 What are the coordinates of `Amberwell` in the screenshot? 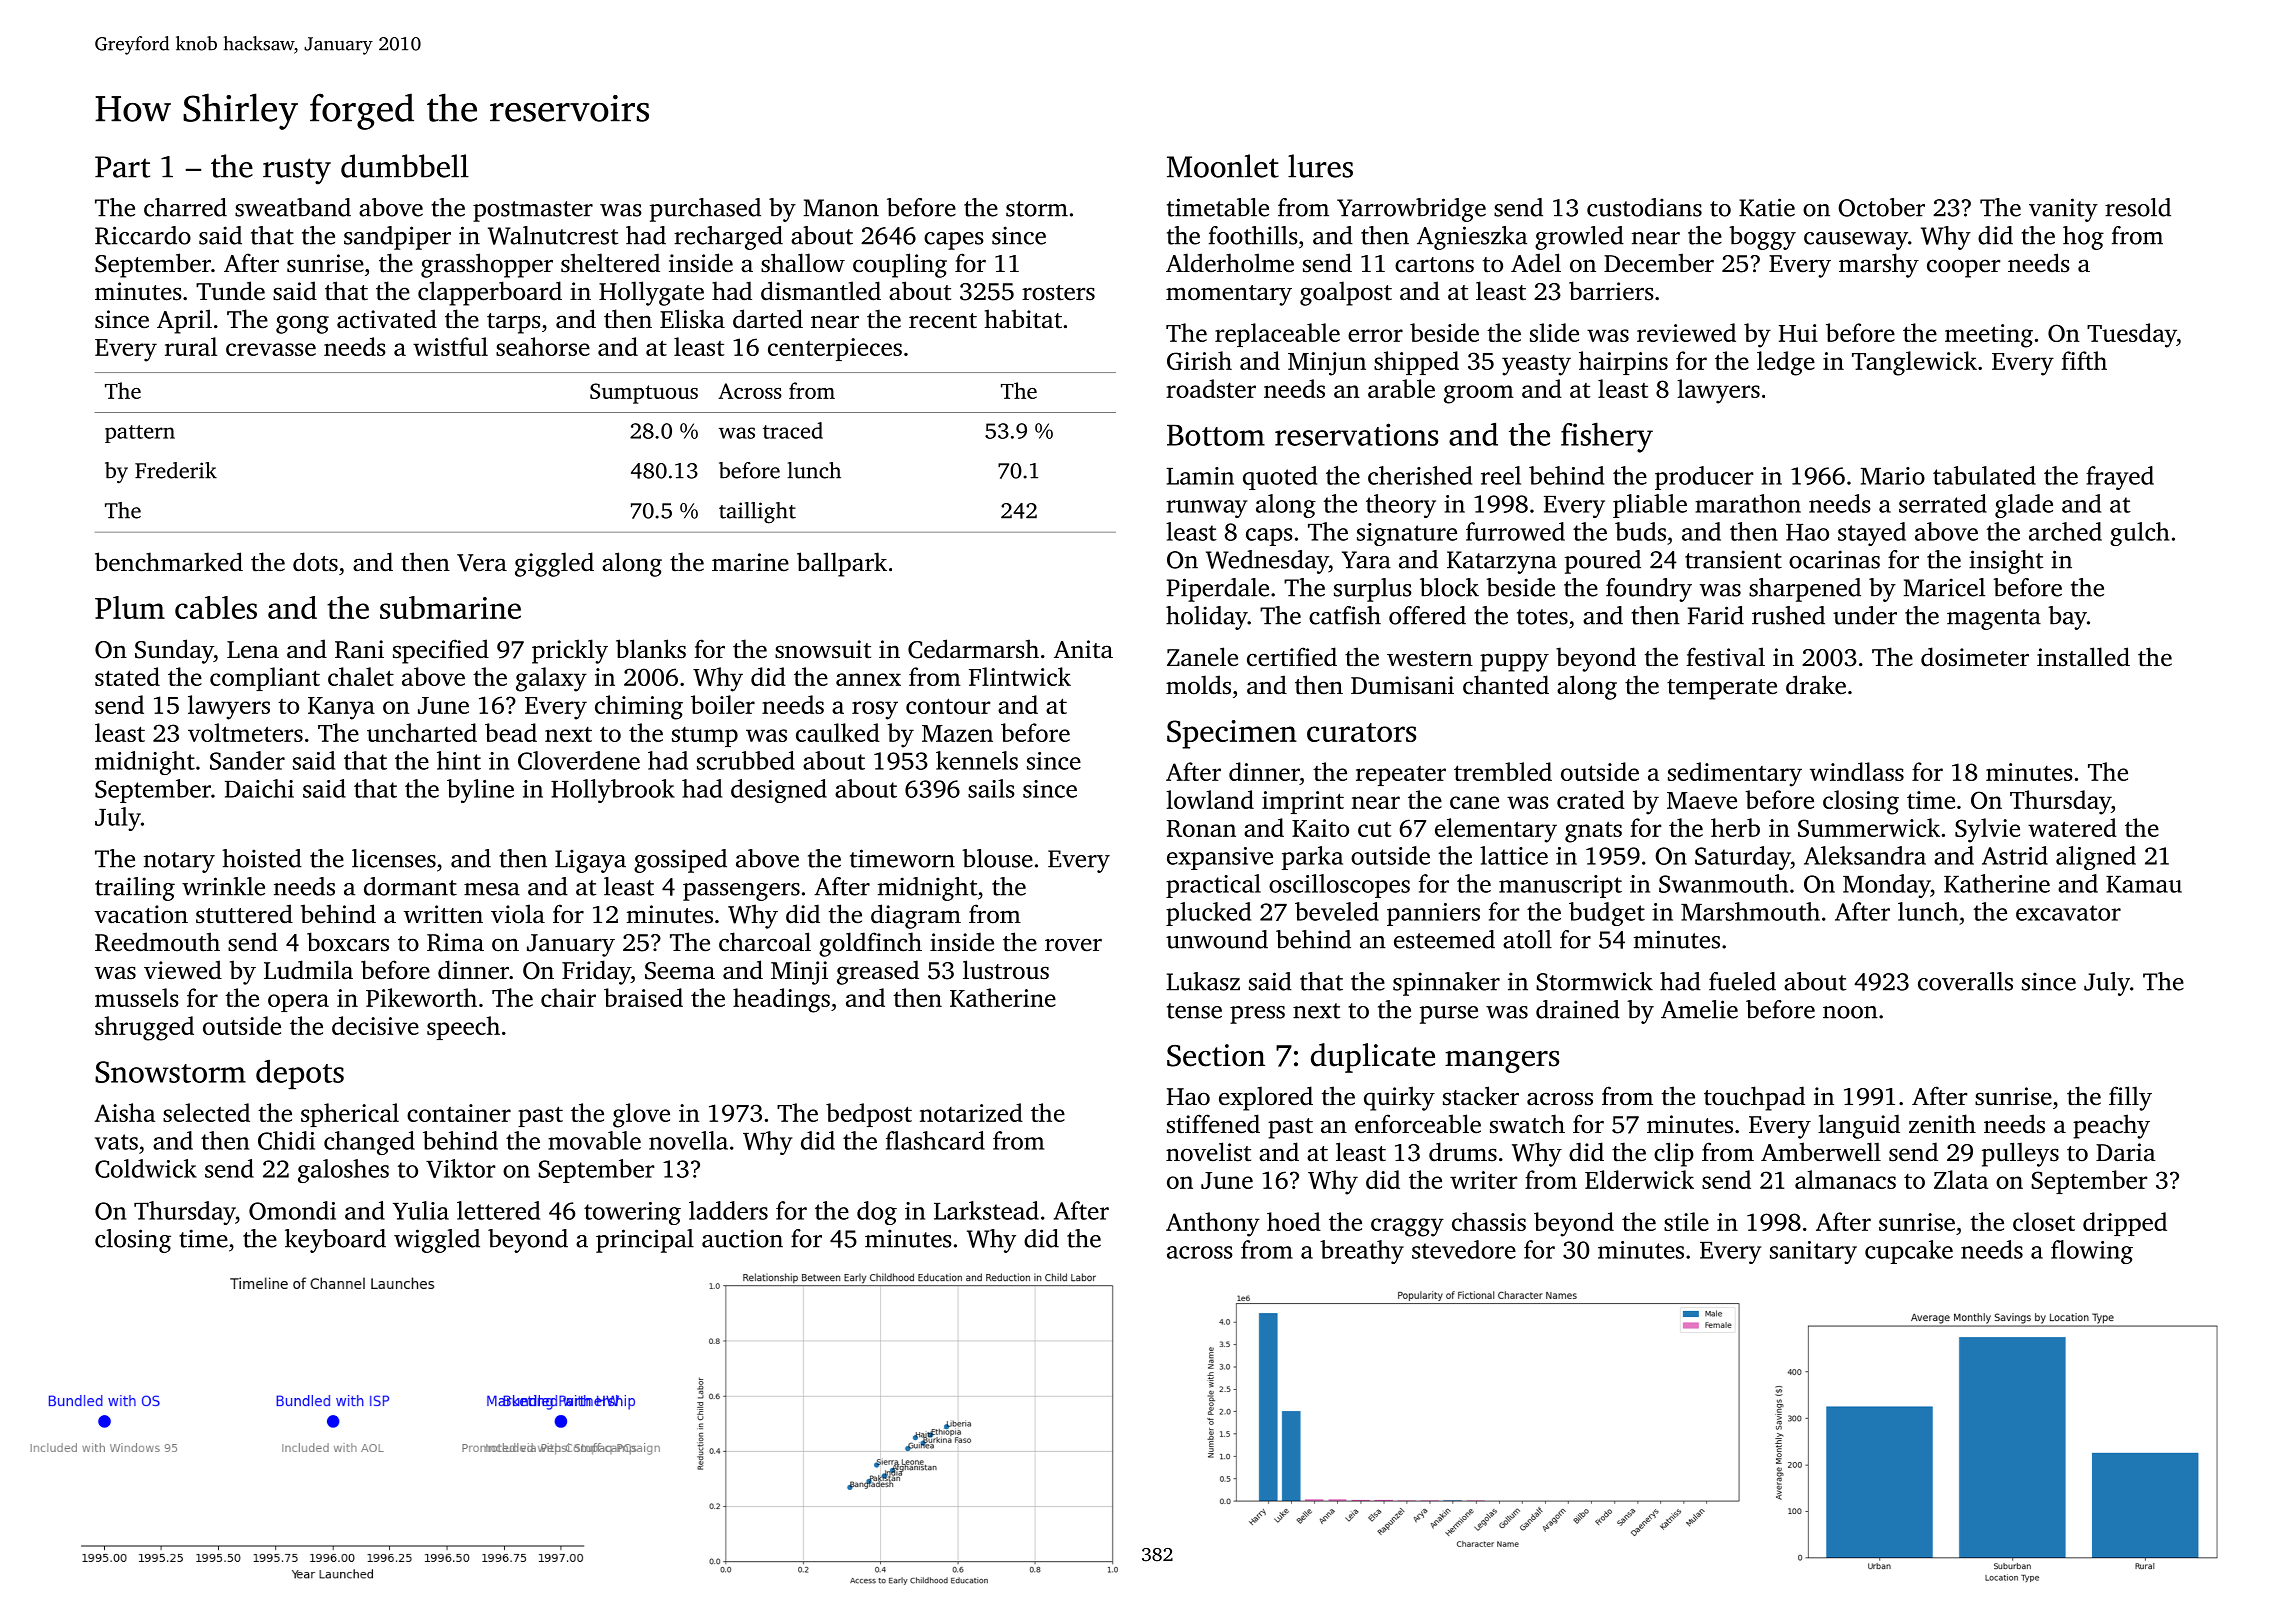 It's located at (1821, 1152).
